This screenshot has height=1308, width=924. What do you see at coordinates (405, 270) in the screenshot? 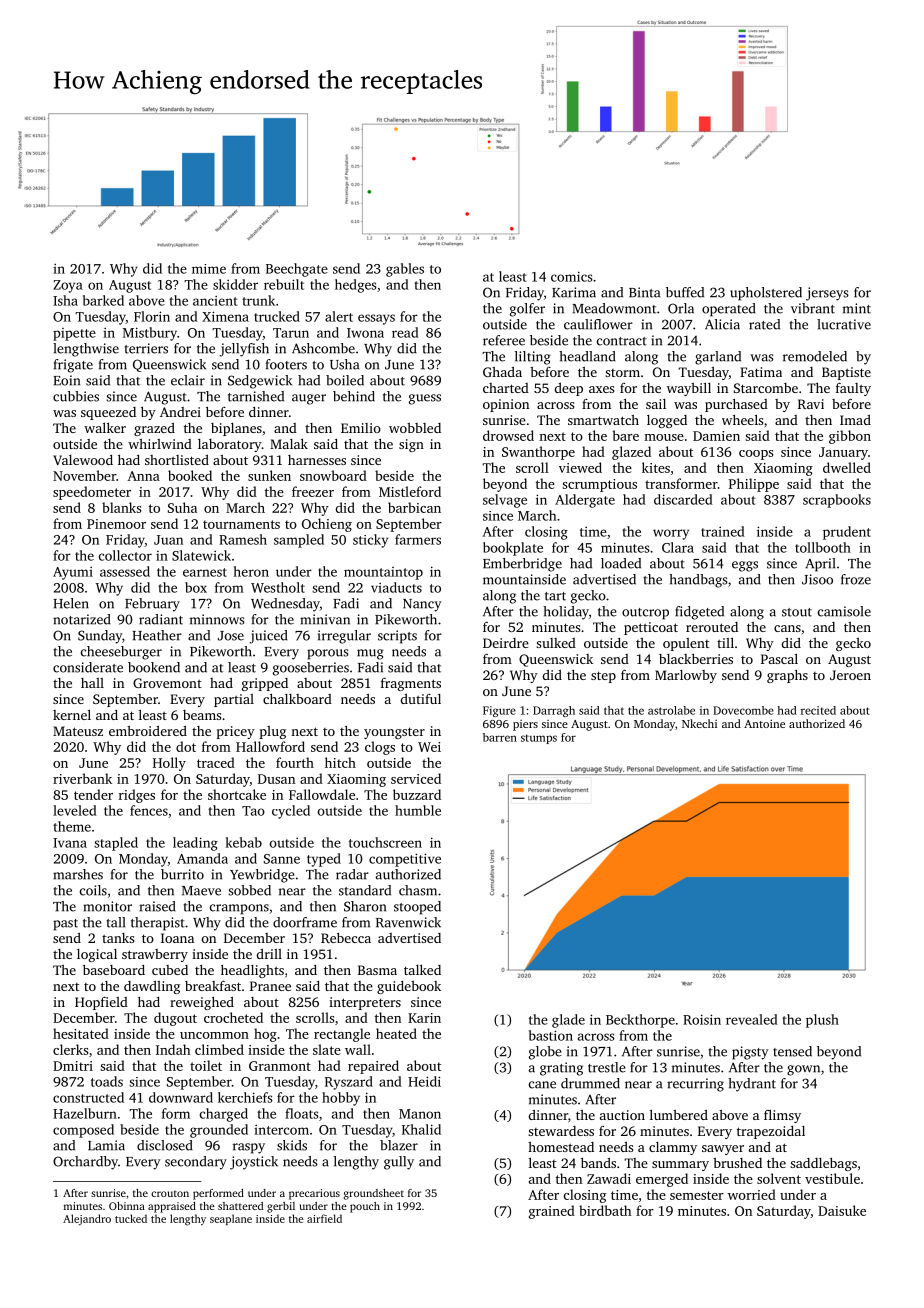
I see `gables` at bounding box center [405, 270].
